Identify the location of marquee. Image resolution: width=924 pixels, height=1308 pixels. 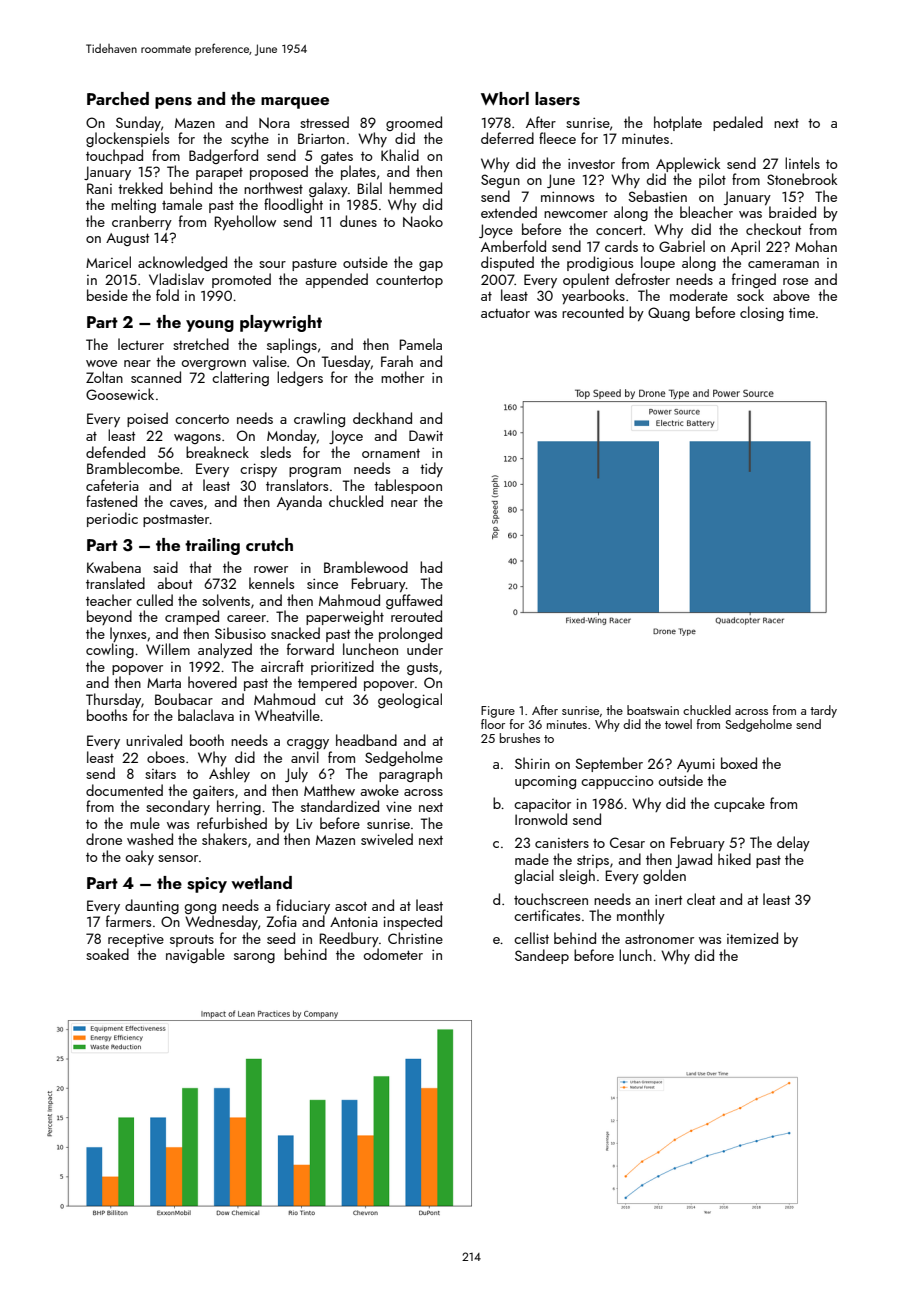
(295, 103).
